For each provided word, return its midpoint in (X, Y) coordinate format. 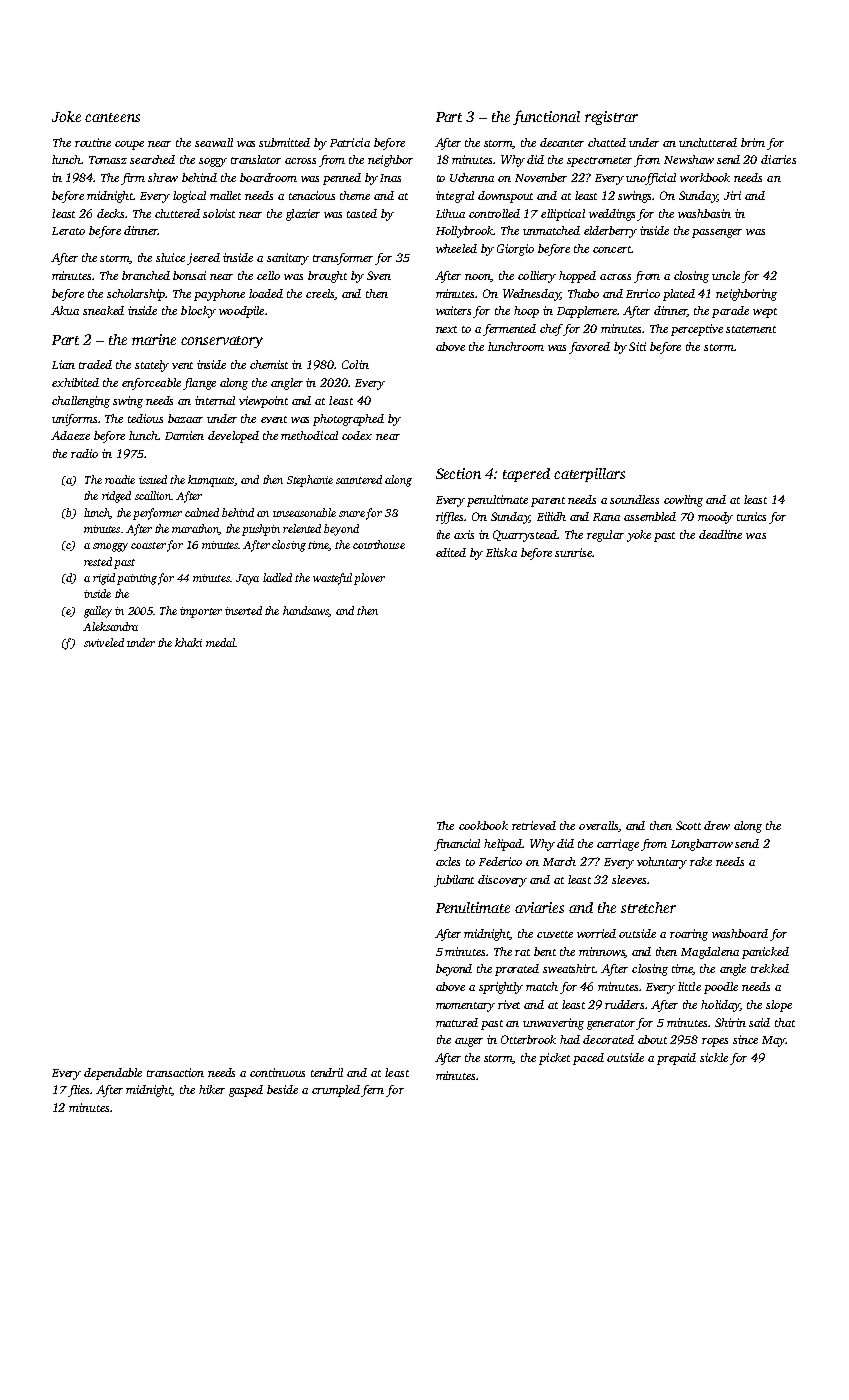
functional (546, 117)
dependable (113, 1074)
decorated (608, 1039)
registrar (611, 118)
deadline (720, 534)
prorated (517, 970)
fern (372, 1091)
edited (451, 552)
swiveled (104, 642)
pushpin (261, 530)
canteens (112, 117)
